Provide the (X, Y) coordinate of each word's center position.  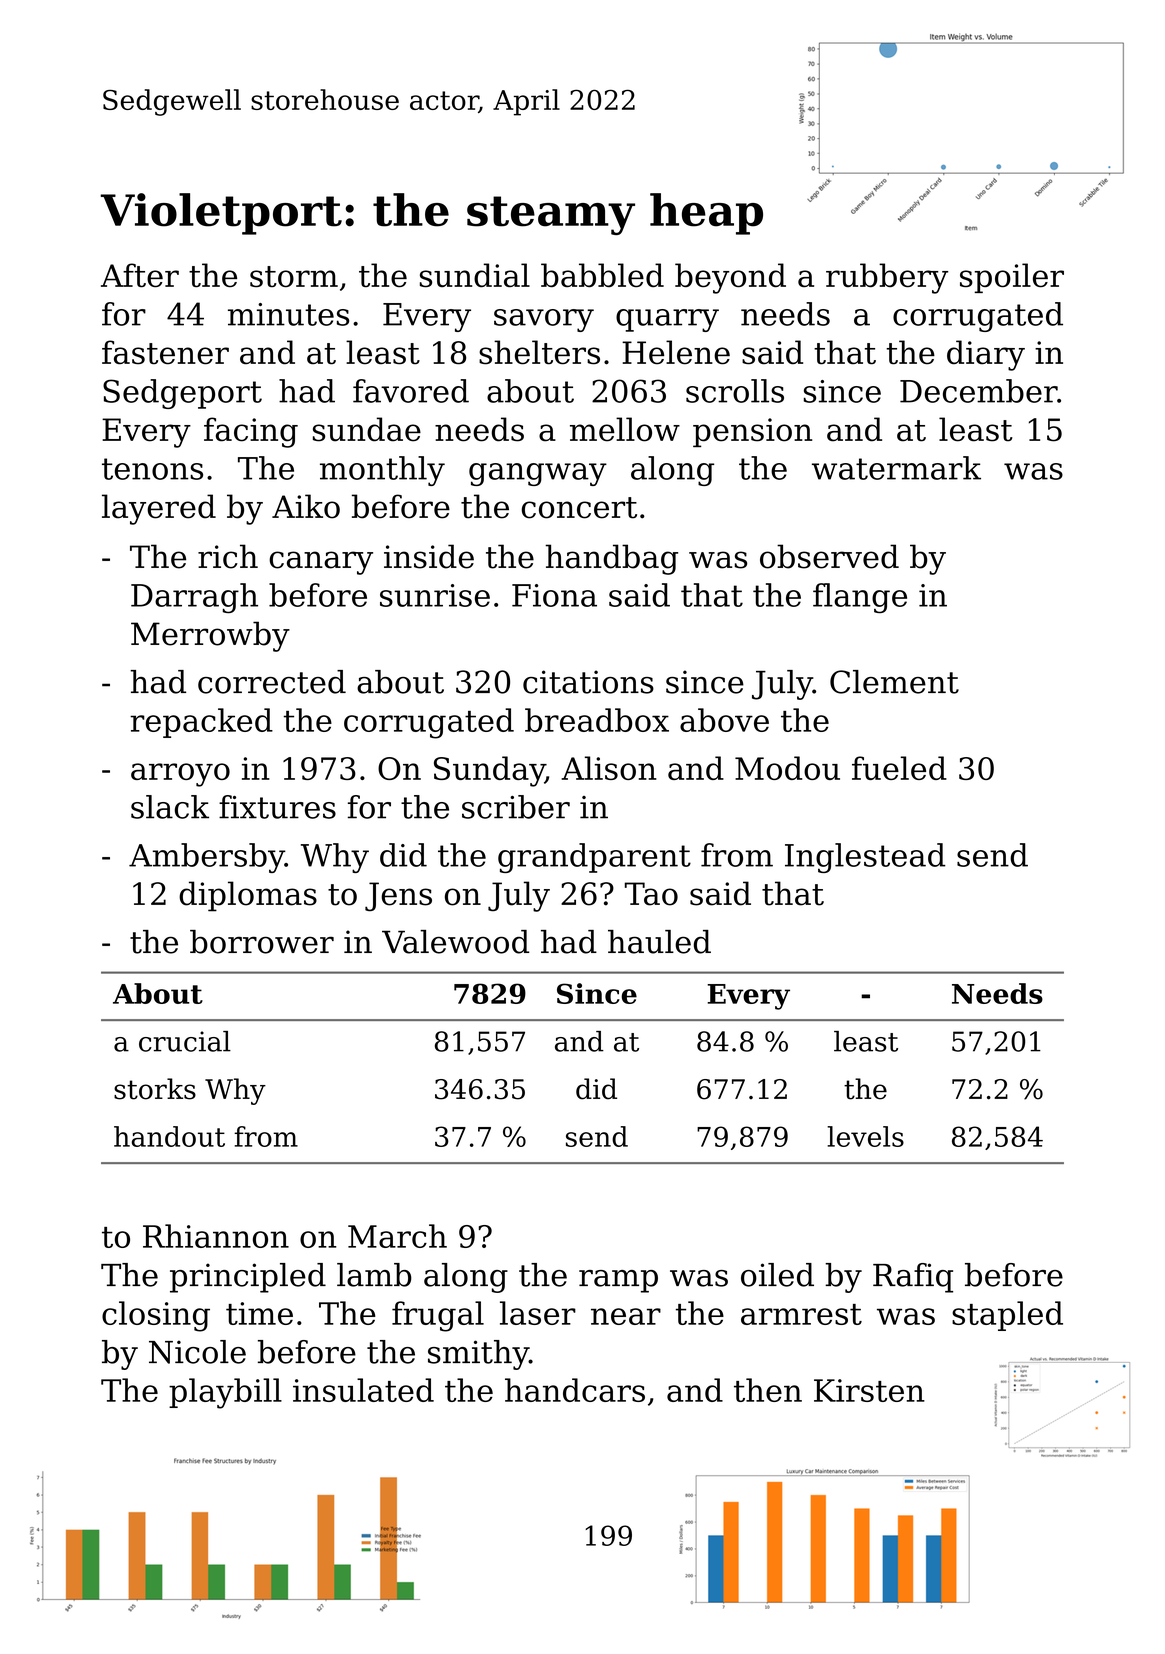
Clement (894, 682)
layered (159, 509)
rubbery (887, 278)
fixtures (277, 807)
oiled (777, 1275)
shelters (539, 352)
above (724, 720)
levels (865, 1136)
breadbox (597, 720)
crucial (185, 1041)
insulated (363, 1390)
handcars (575, 1390)
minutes (288, 314)
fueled (899, 768)
